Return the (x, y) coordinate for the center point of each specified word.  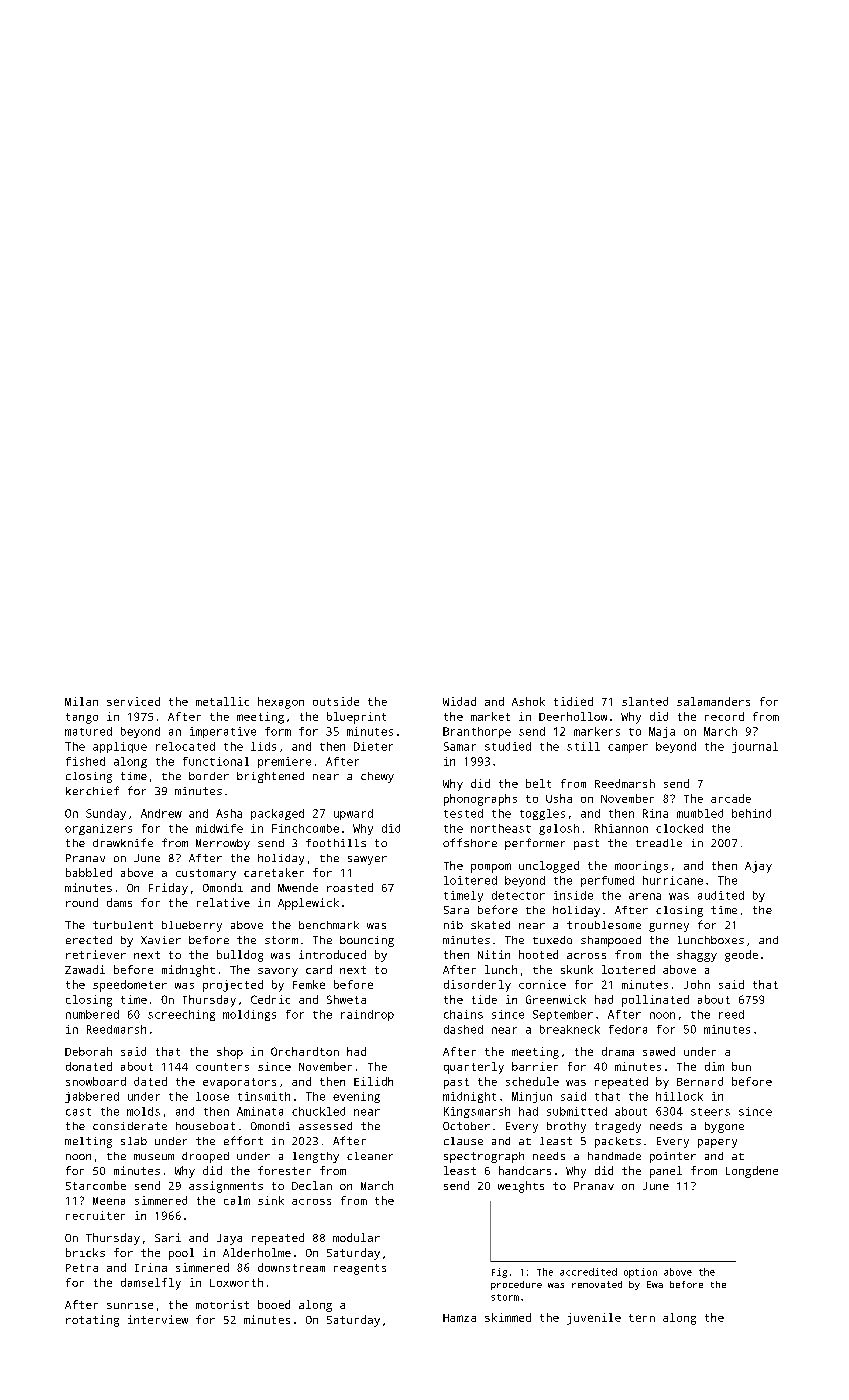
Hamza (459, 1318)
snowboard (96, 1081)
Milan (81, 701)
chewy (377, 777)
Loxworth (236, 1282)
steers (710, 1112)
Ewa (655, 1284)
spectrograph (484, 1157)
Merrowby (223, 844)
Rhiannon (621, 828)
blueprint (356, 718)
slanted (645, 701)
